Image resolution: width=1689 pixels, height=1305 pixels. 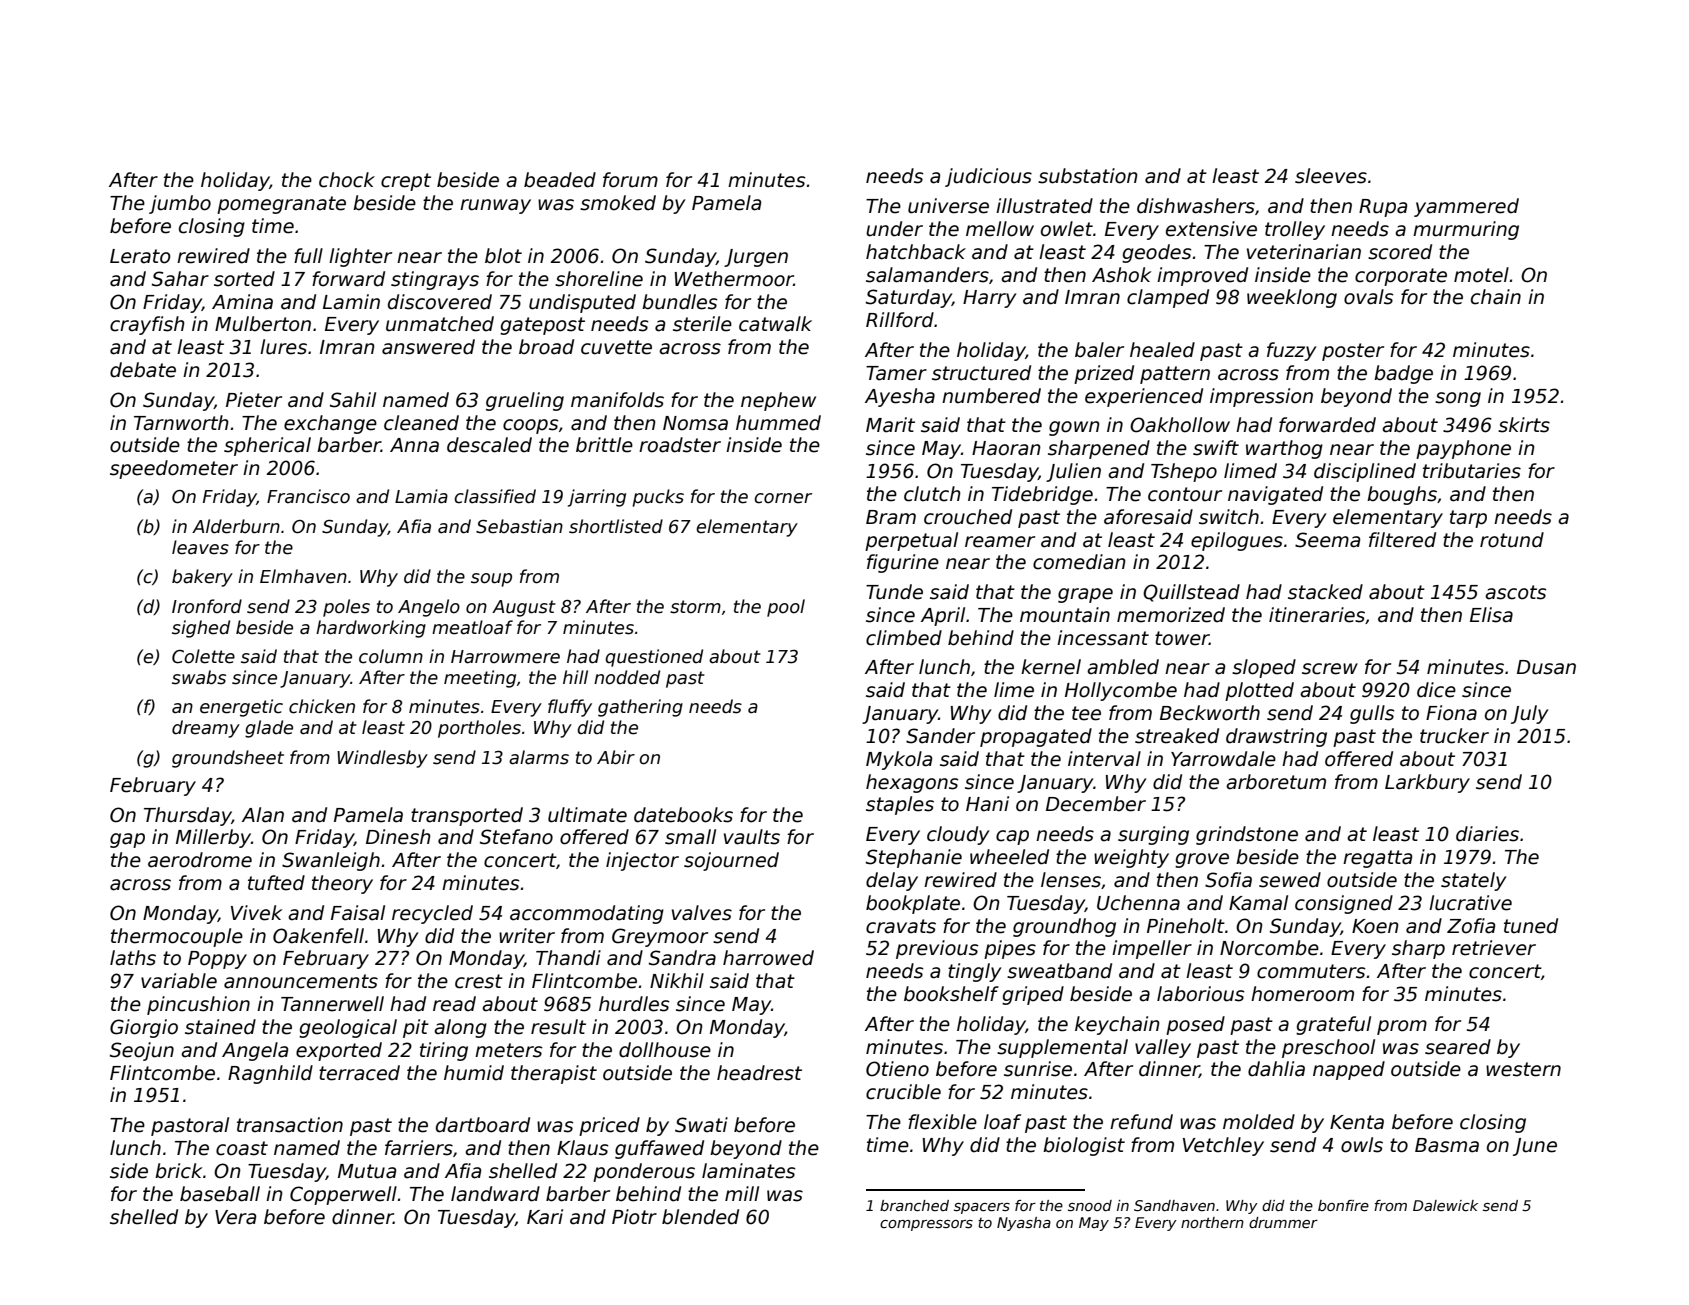 I want to click on hummed, so click(x=778, y=423).
